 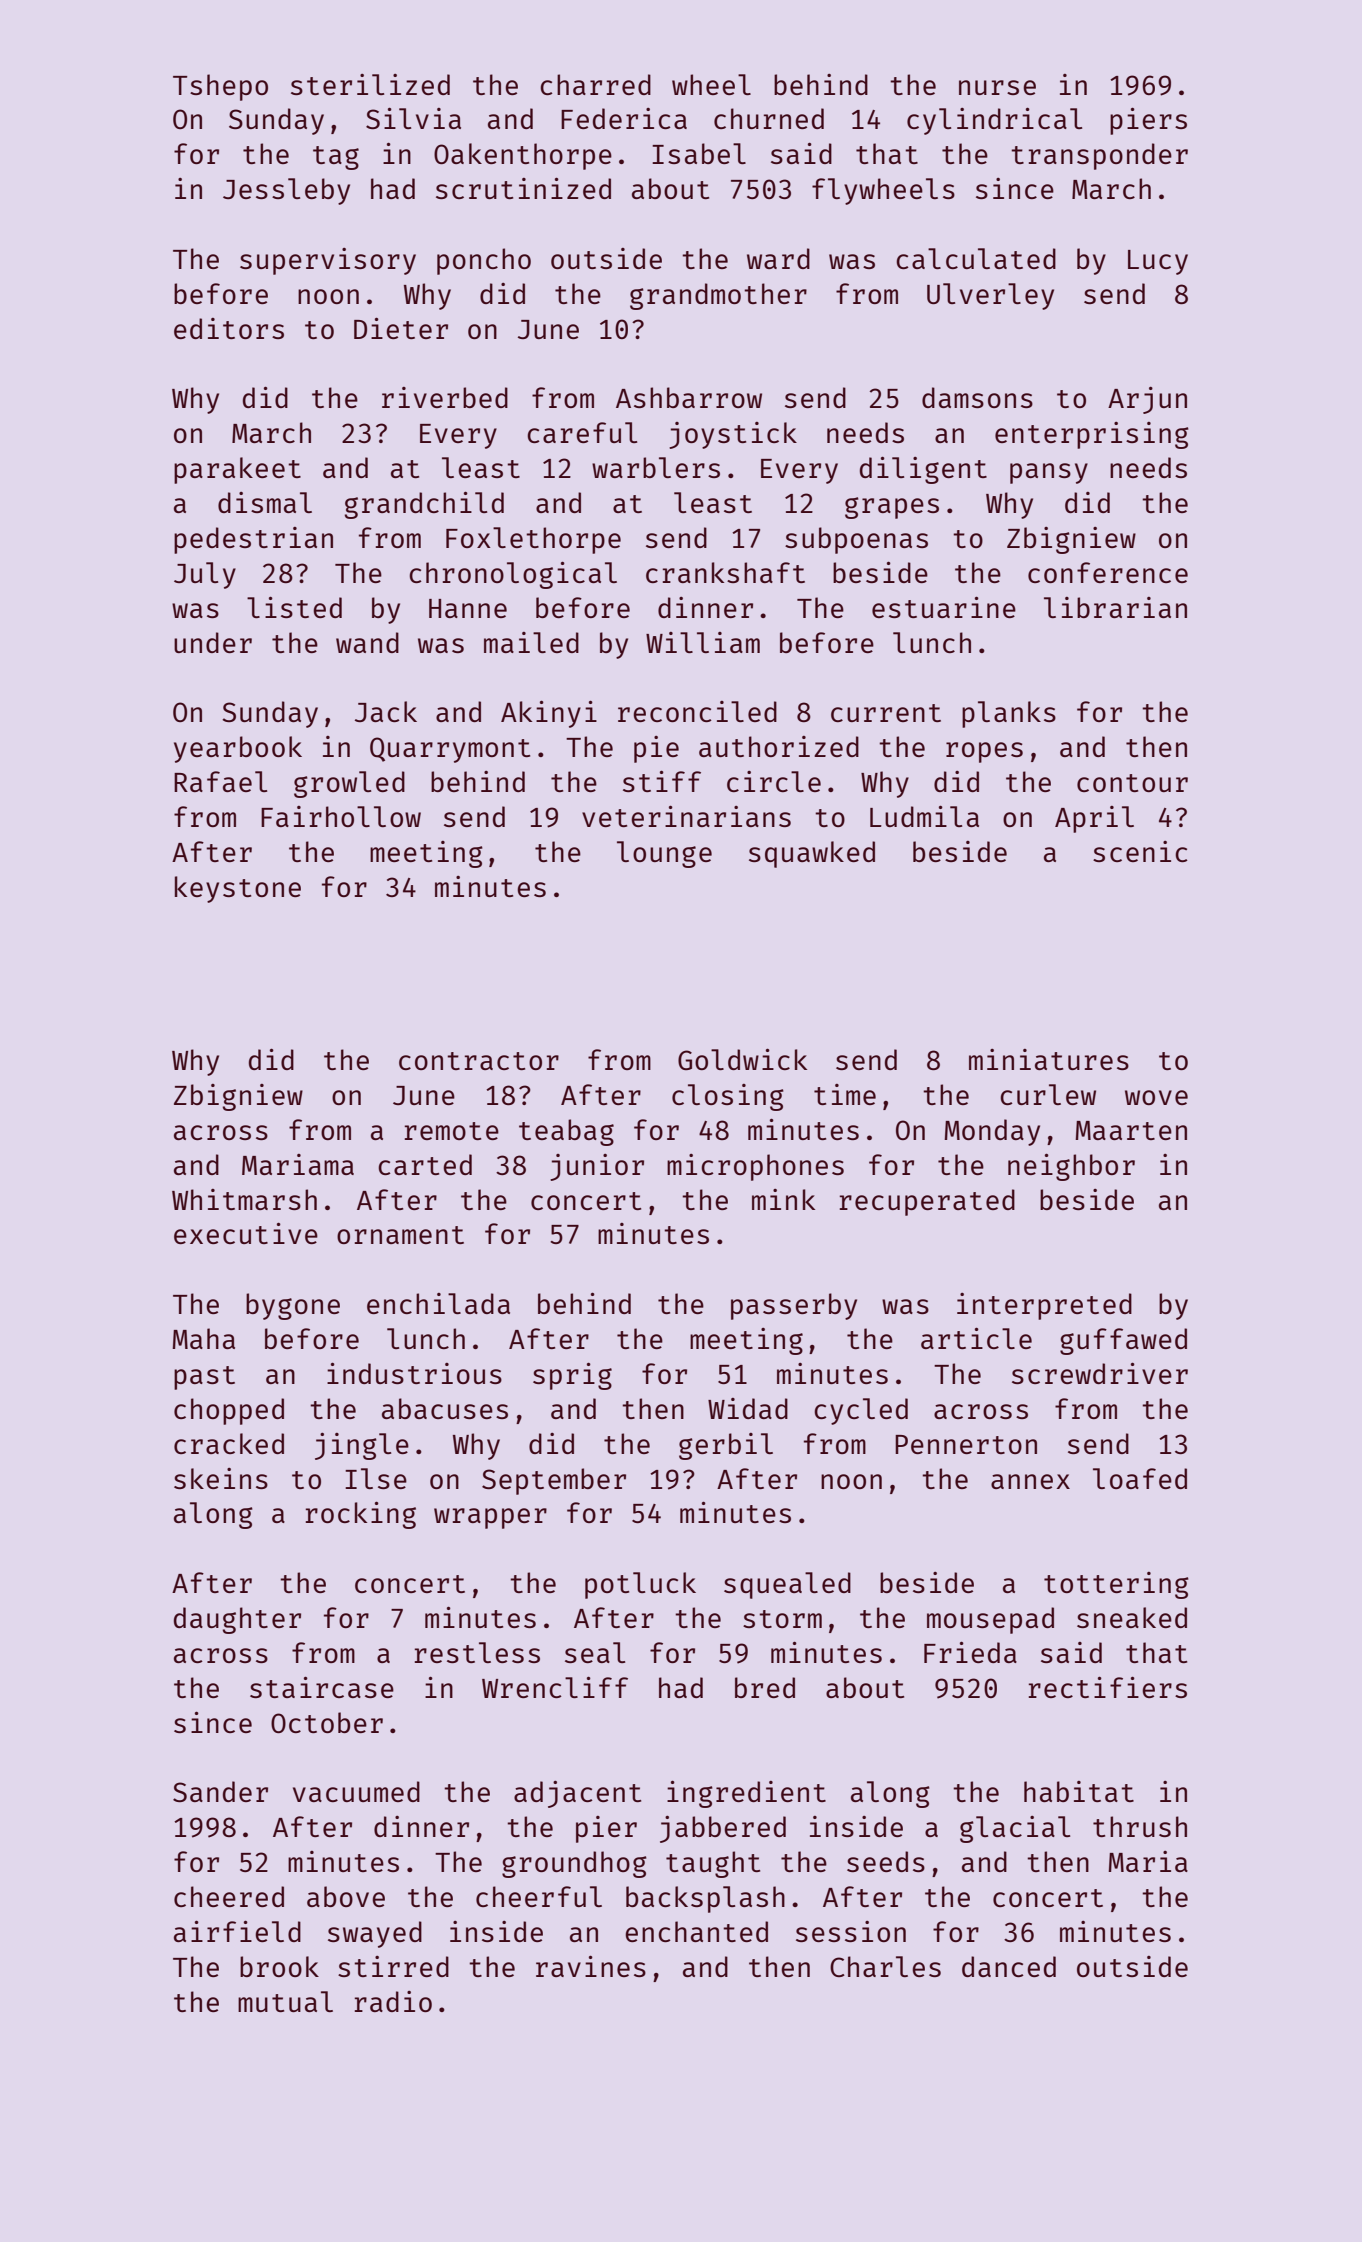 I want to click on nurse, so click(x=997, y=87).
